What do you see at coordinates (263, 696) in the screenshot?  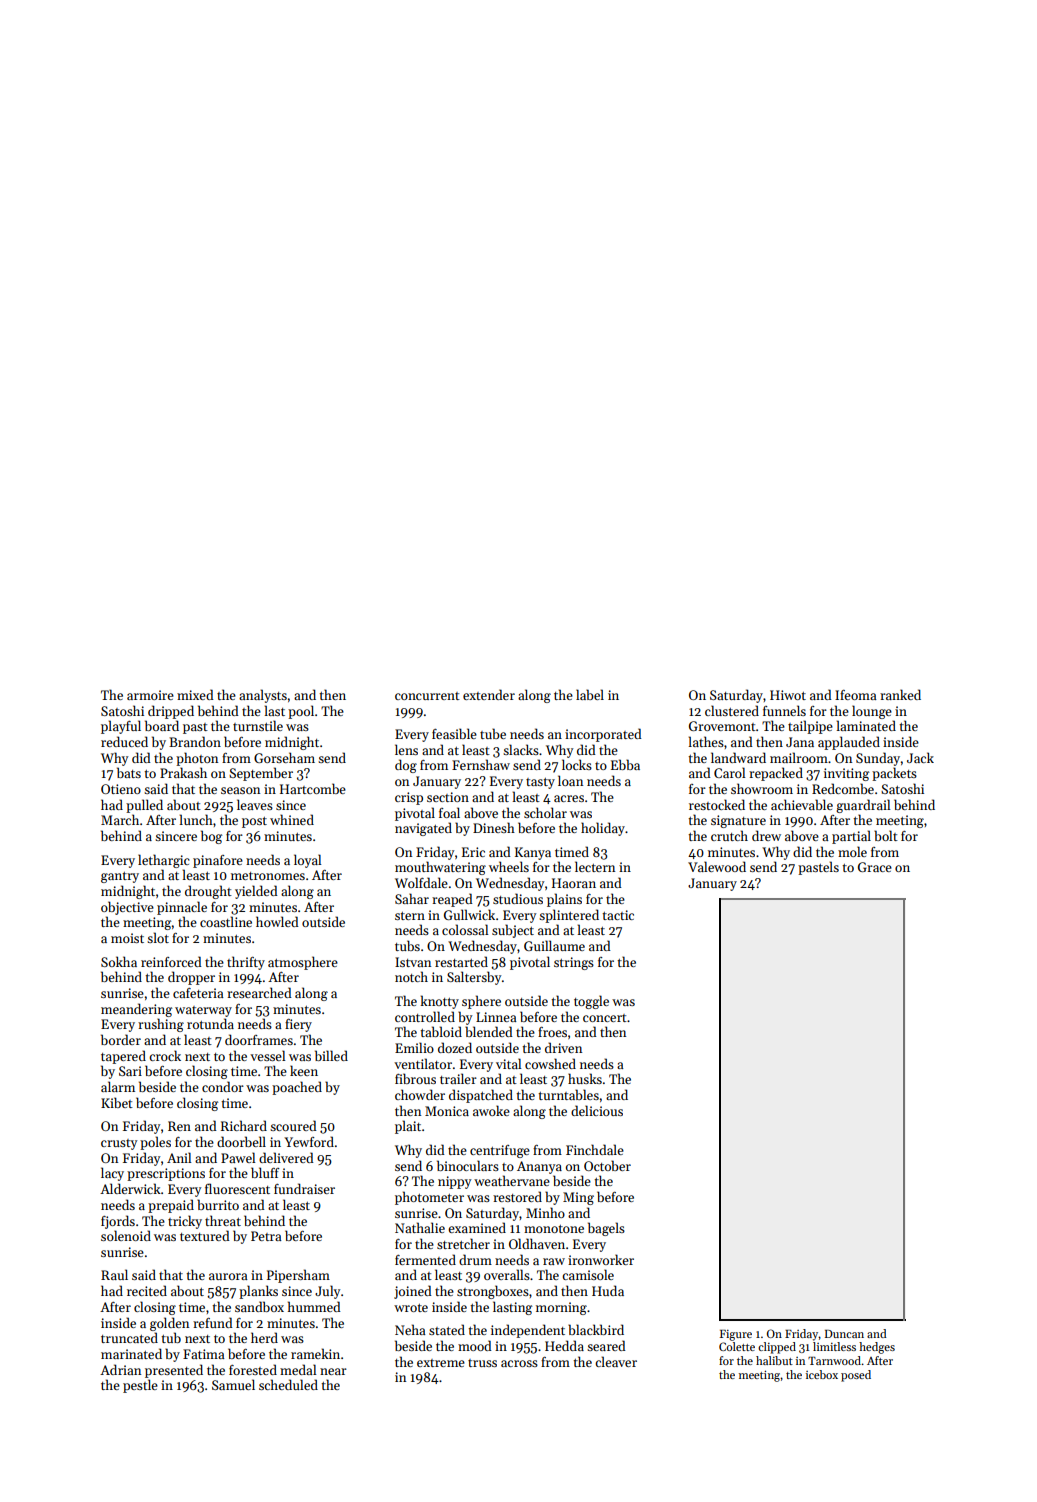 I see `analysts` at bounding box center [263, 696].
